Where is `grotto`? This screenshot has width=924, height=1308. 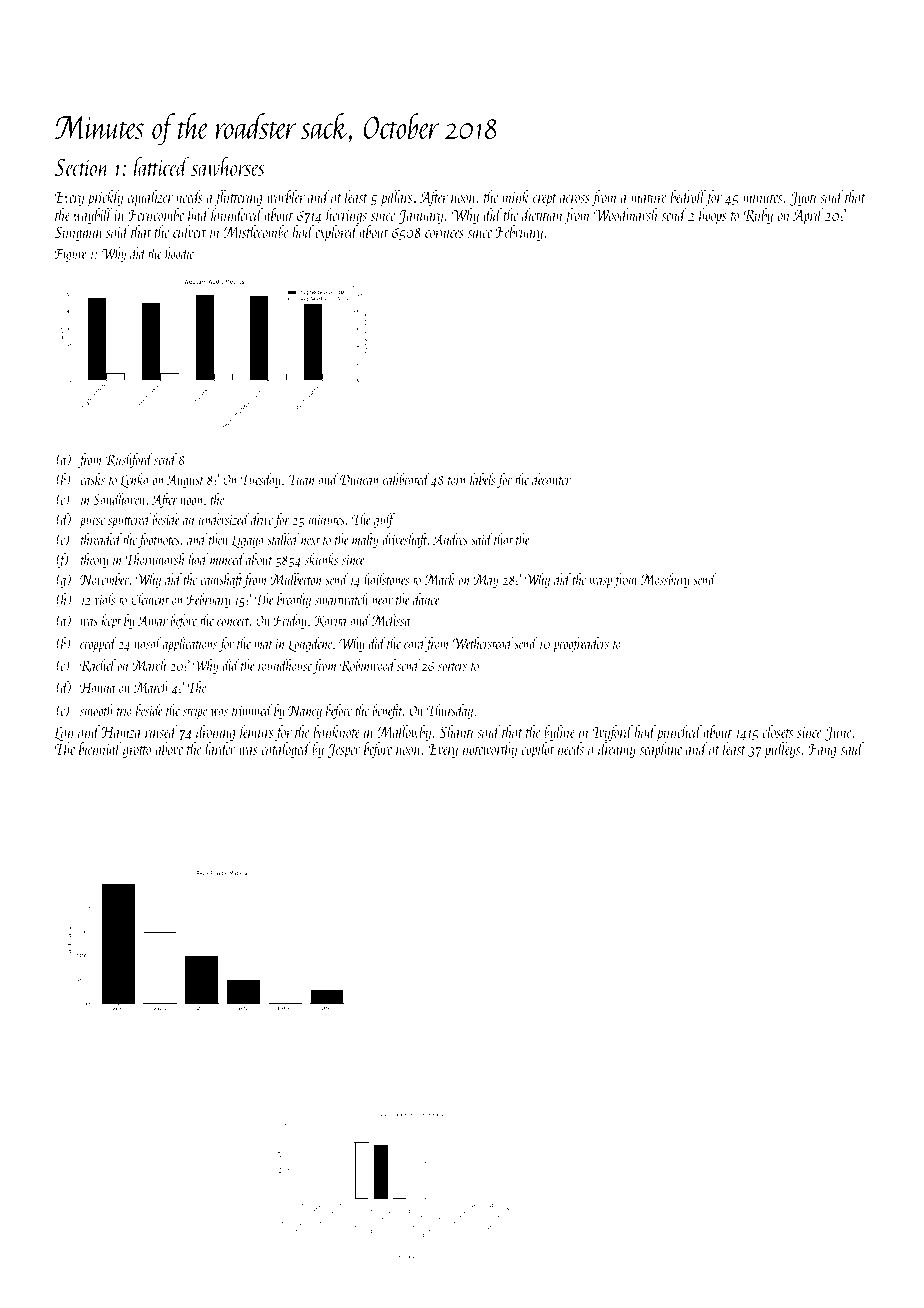
grotto is located at coordinates (137, 752).
